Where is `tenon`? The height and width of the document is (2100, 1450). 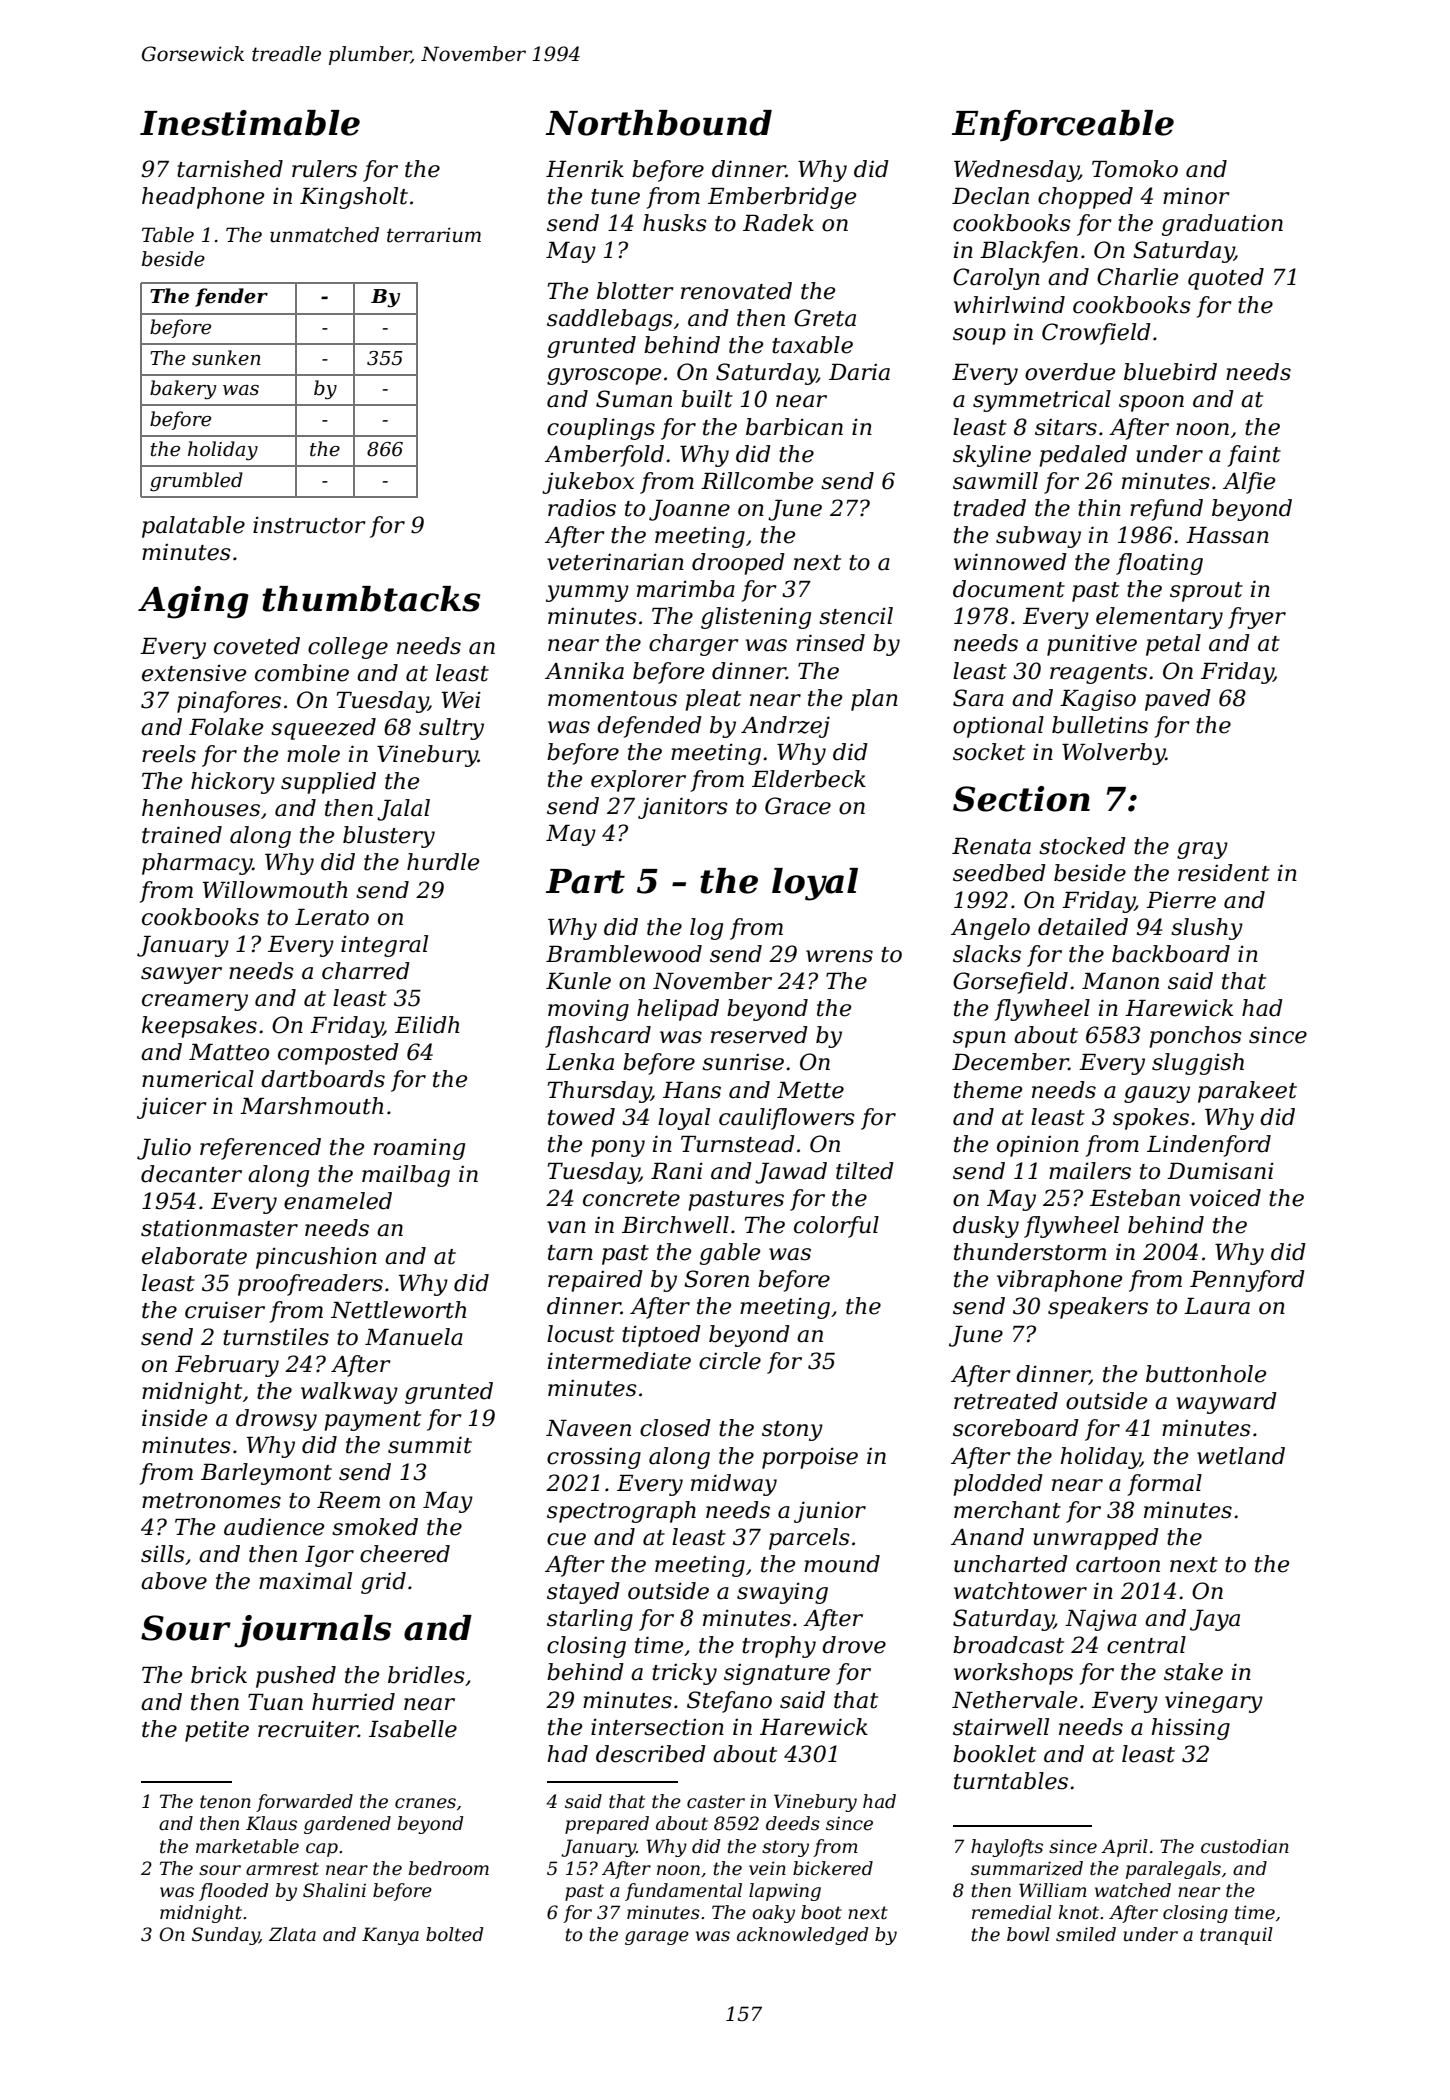 tenon is located at coordinates (225, 1802).
